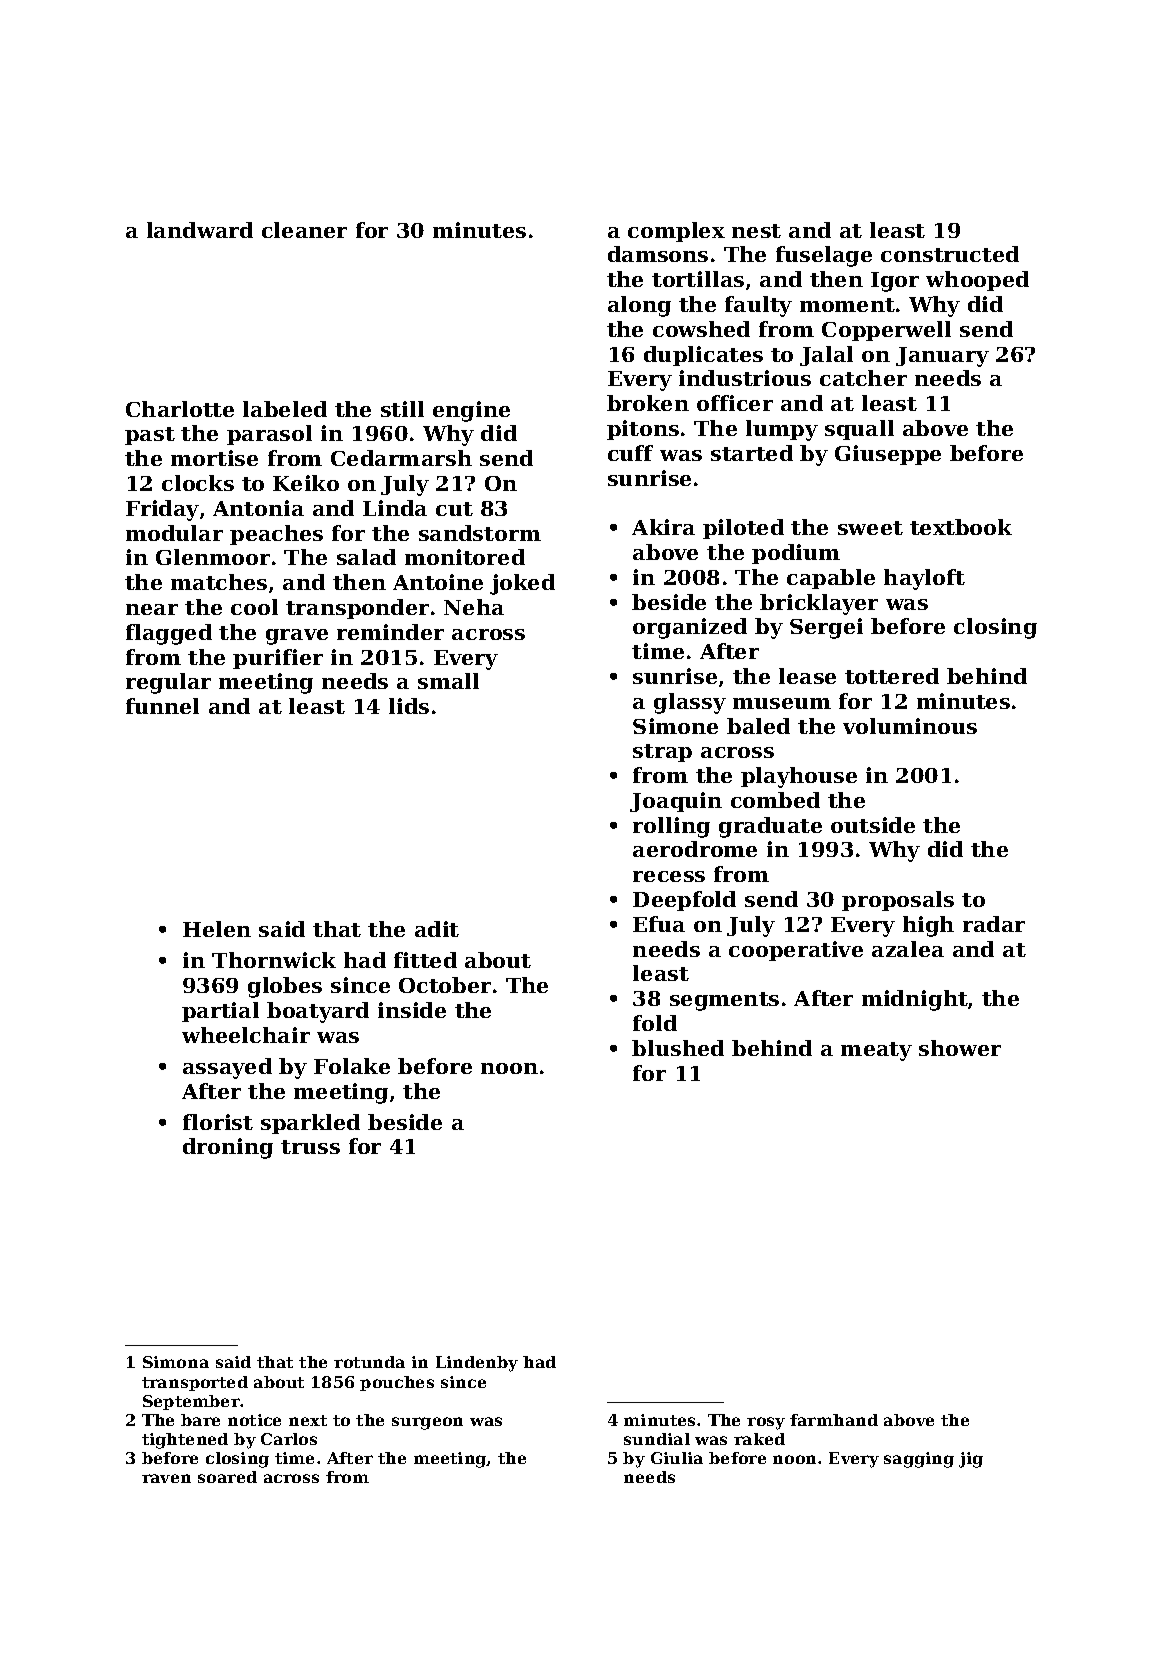  What do you see at coordinates (678, 1048) in the screenshot?
I see `blushed` at bounding box center [678, 1048].
